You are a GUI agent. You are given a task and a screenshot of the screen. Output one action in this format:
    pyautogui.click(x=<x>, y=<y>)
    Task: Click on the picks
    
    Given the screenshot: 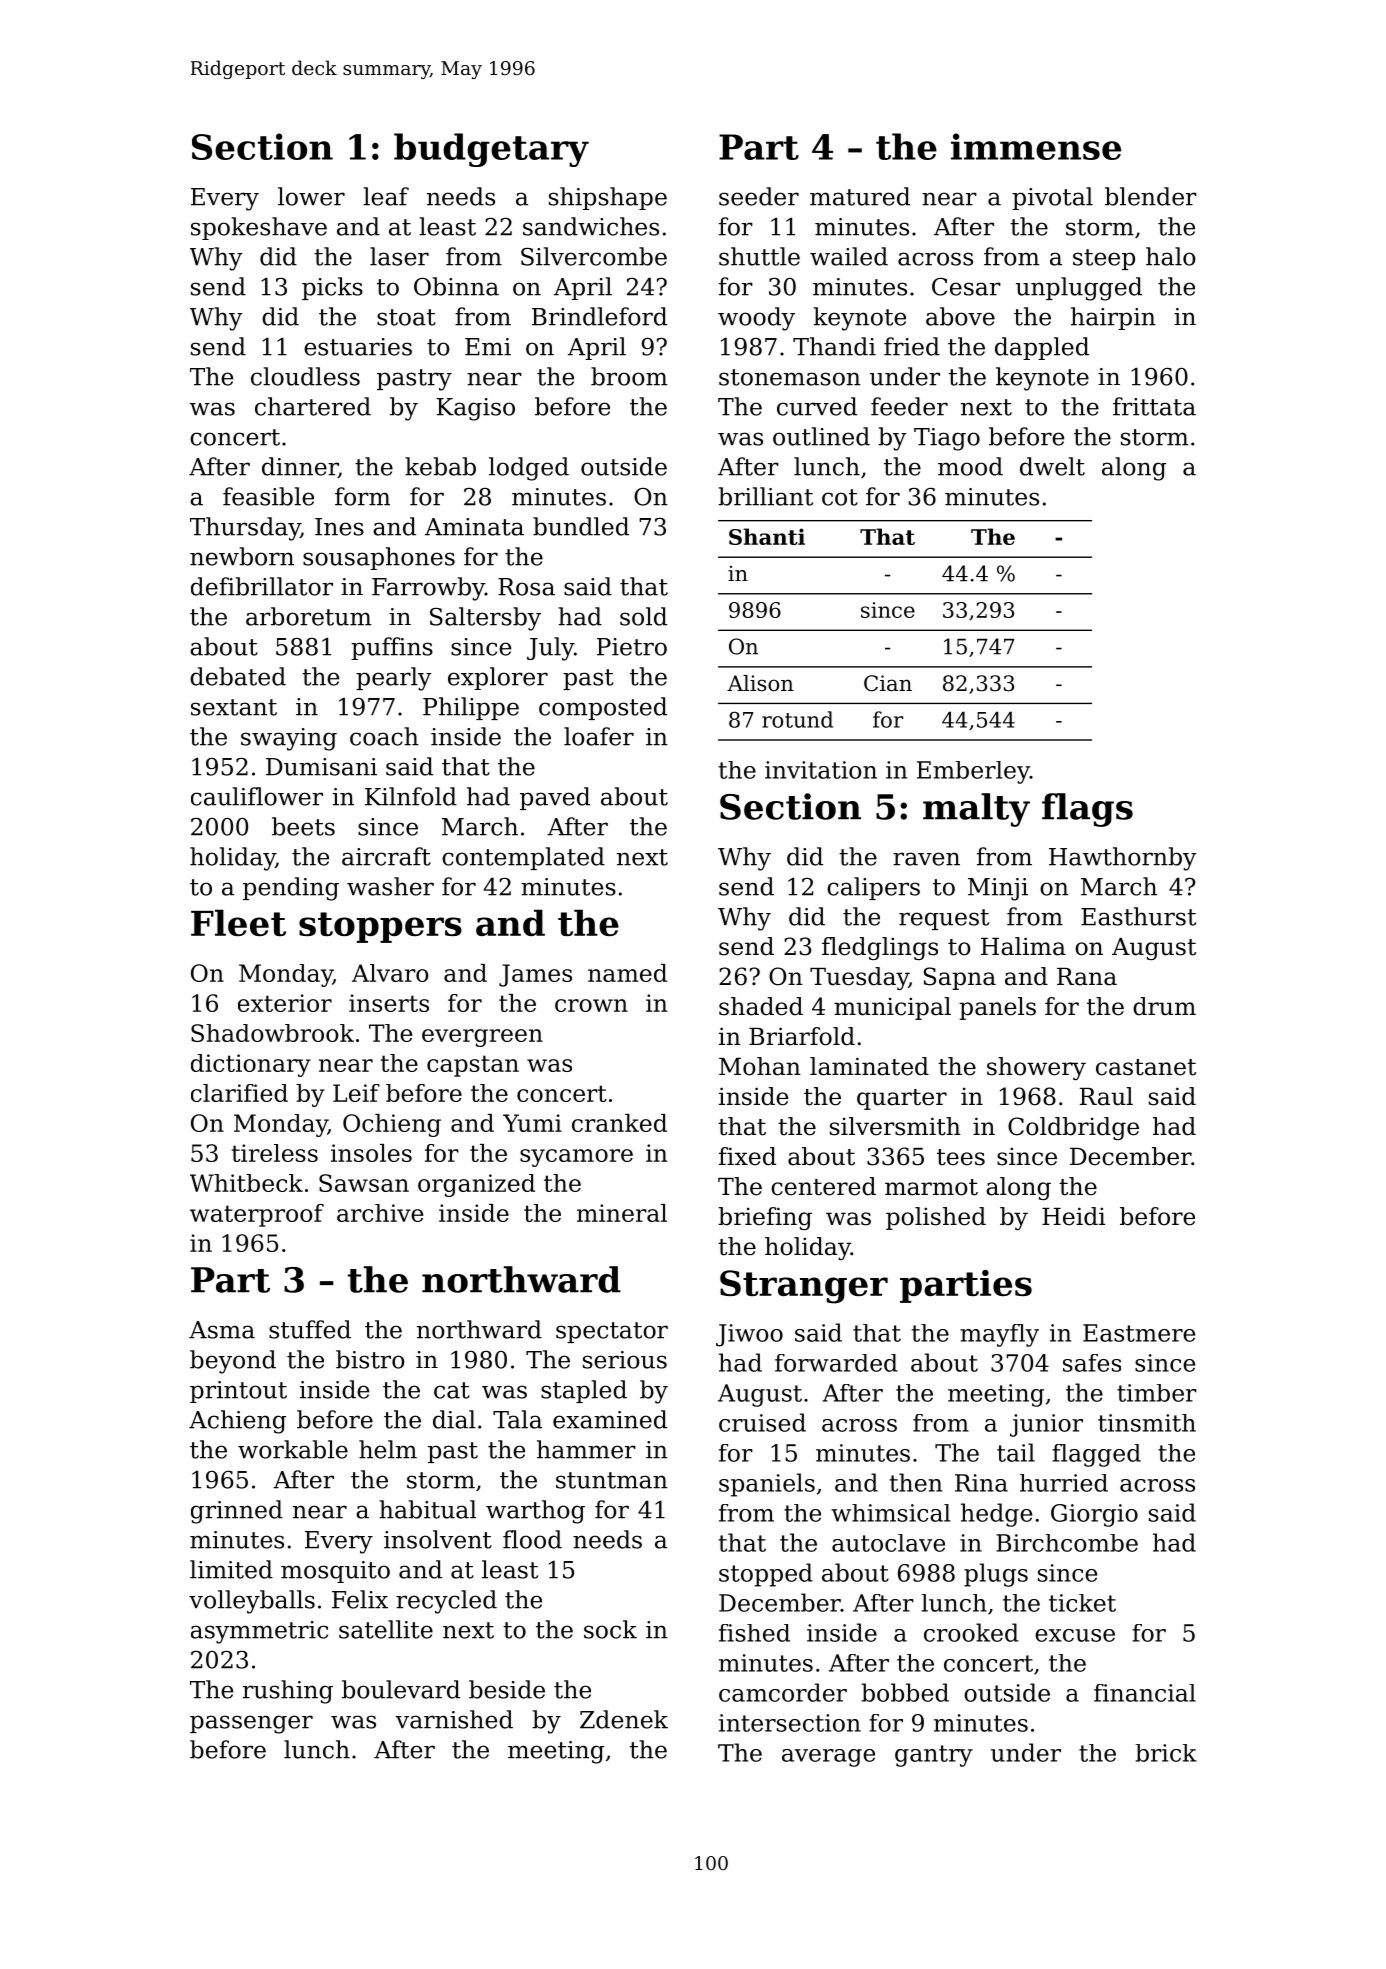 What is the action you would take?
    pyautogui.click(x=332, y=288)
